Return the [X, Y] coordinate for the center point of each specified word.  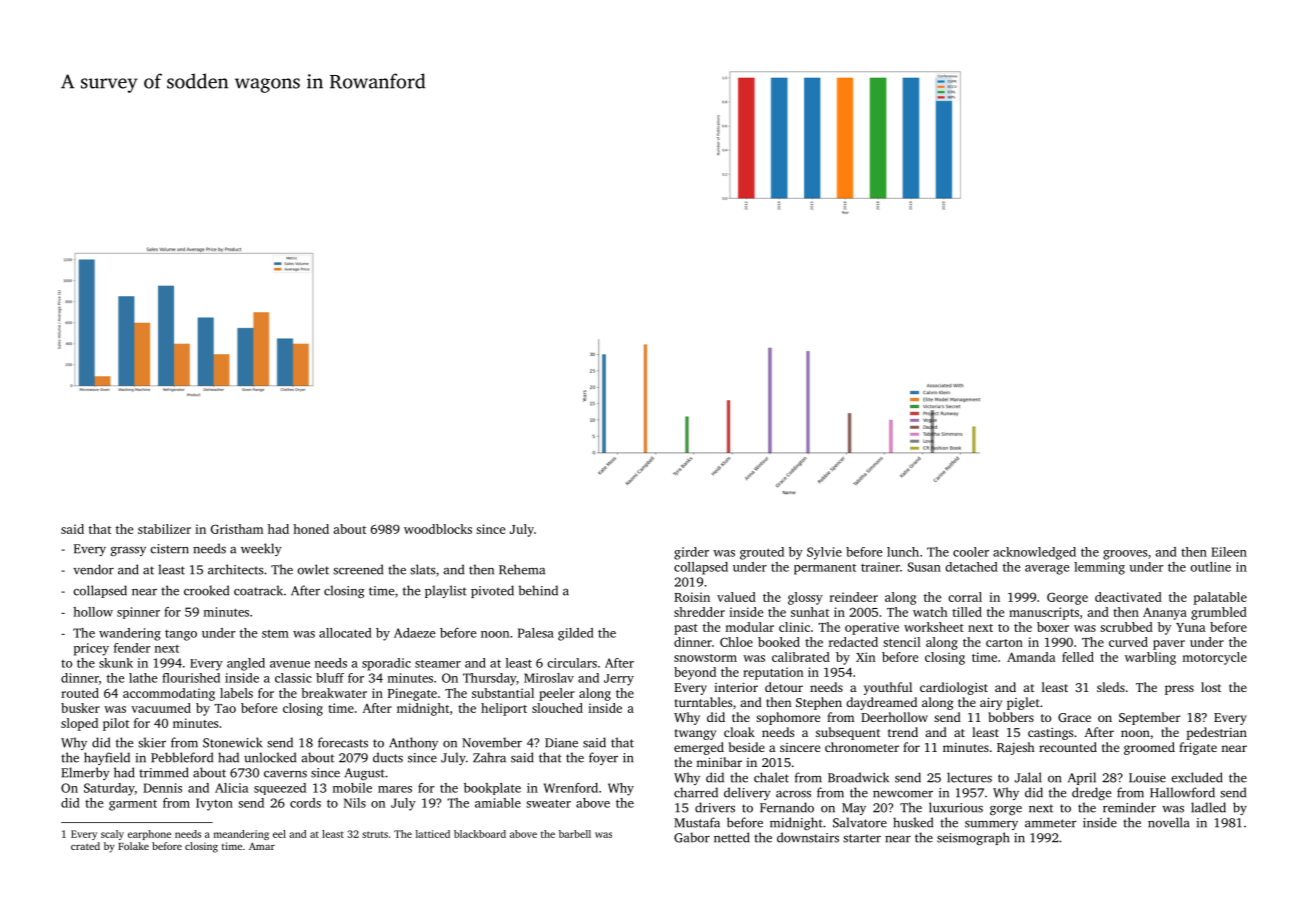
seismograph [973, 838]
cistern [169, 549]
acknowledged [1034, 553]
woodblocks [438, 529]
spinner [138, 613]
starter [862, 838]
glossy [805, 598]
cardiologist [954, 688]
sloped [79, 724]
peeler [557, 694]
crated [85, 846]
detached [971, 567]
